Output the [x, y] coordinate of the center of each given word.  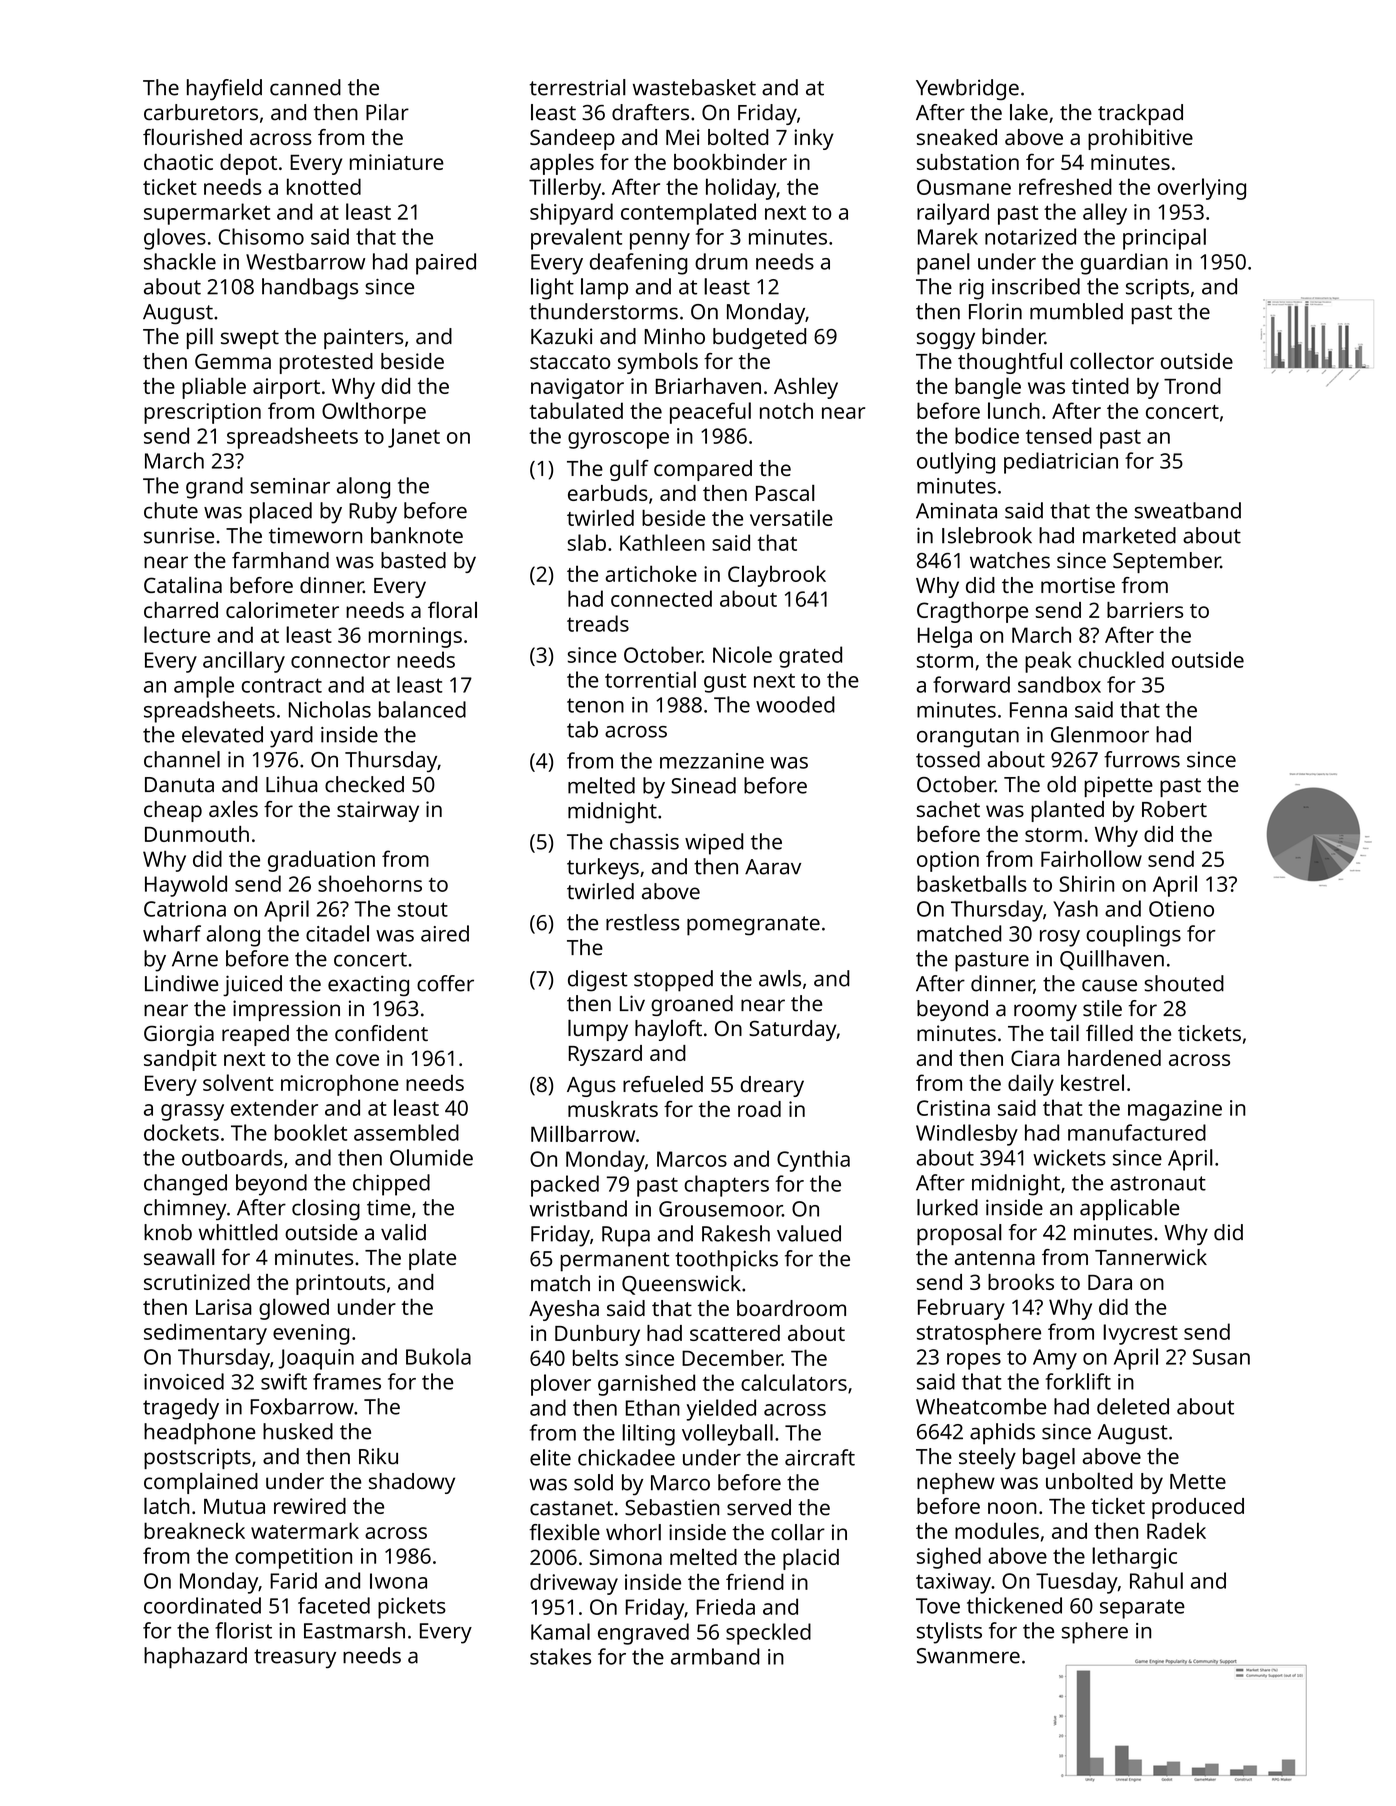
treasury [295, 1659]
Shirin [1086, 883]
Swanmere [968, 1656]
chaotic [178, 162]
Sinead [703, 785]
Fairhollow [1091, 858]
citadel [337, 933]
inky [814, 139]
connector [340, 661]
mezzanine [712, 761]
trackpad [1140, 114]
